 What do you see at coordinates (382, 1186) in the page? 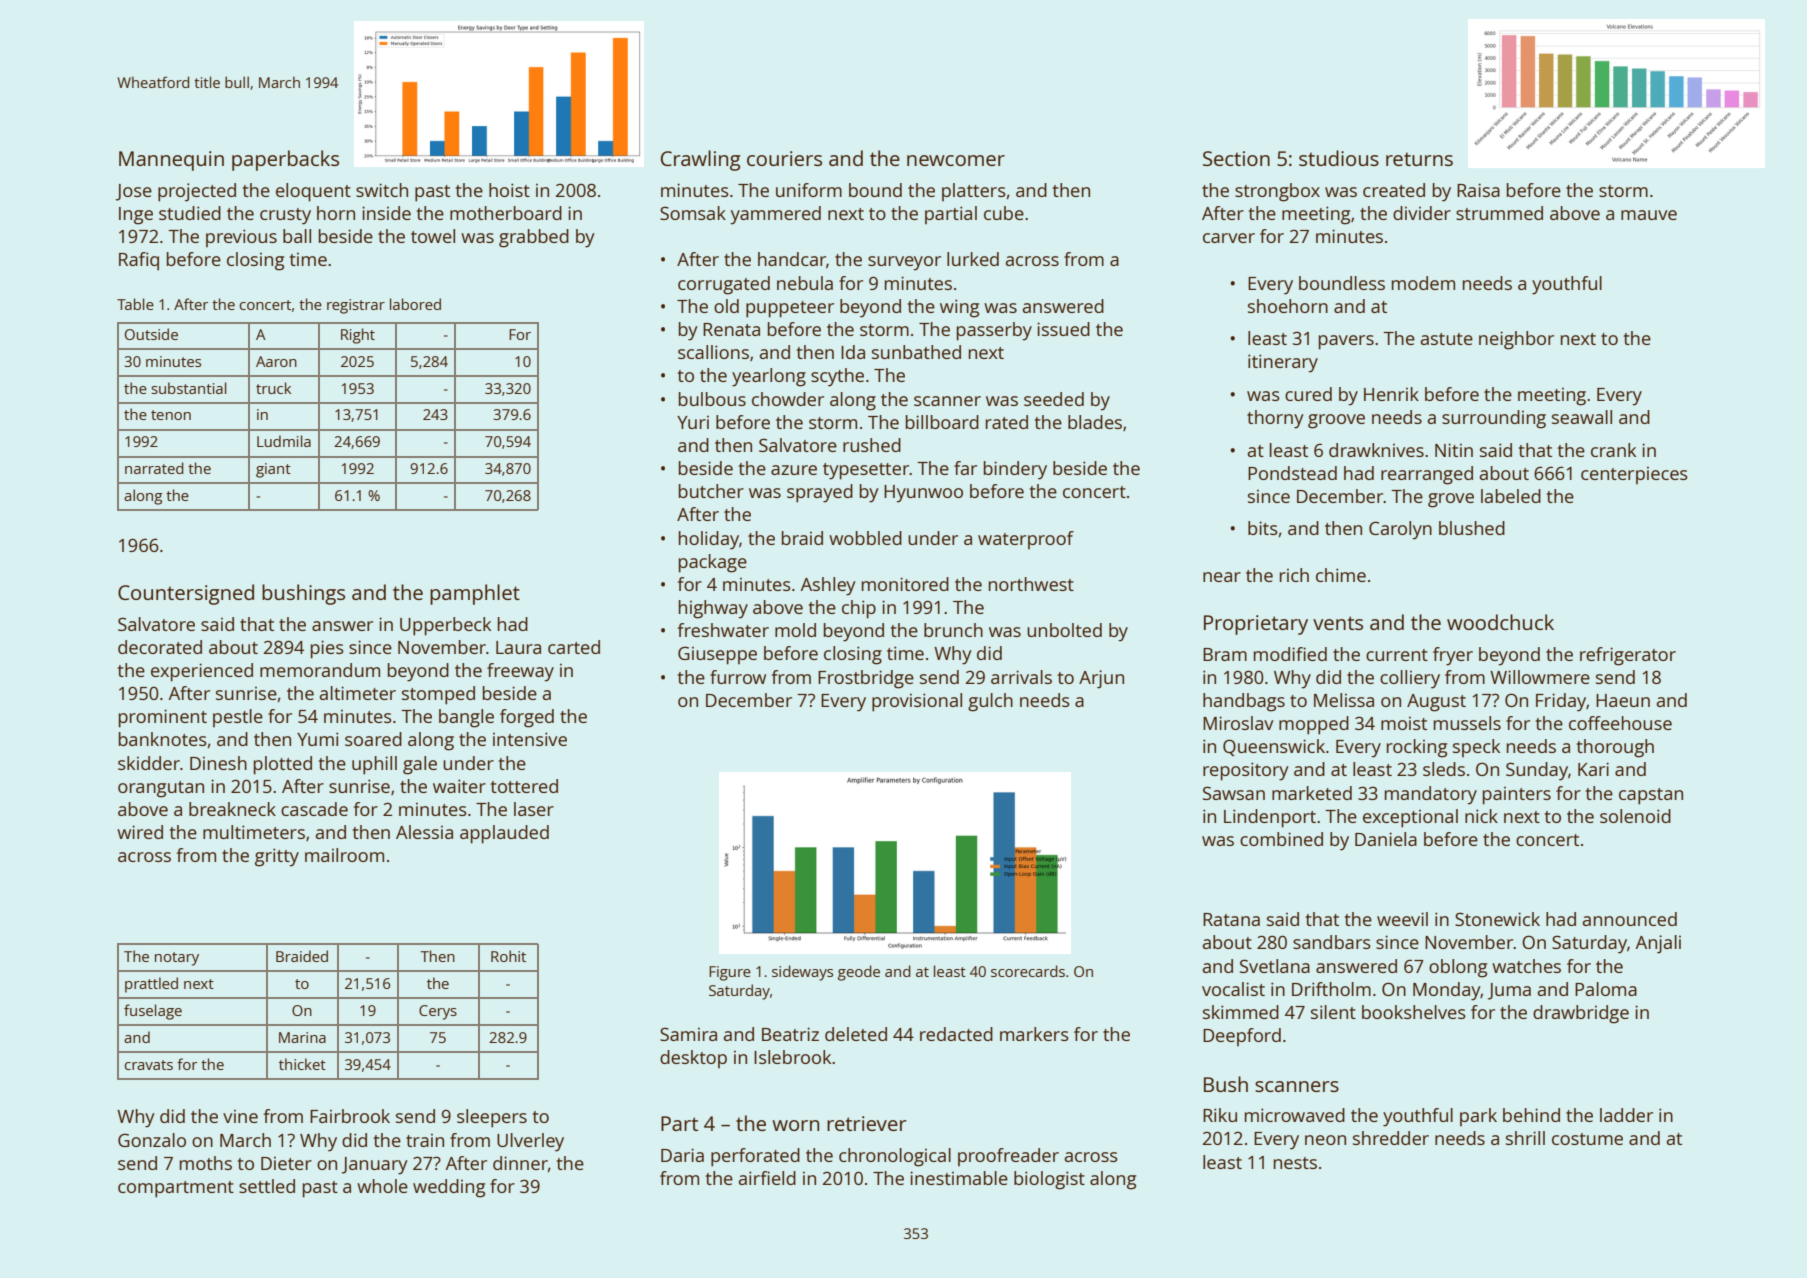
I see `whole` at bounding box center [382, 1186].
